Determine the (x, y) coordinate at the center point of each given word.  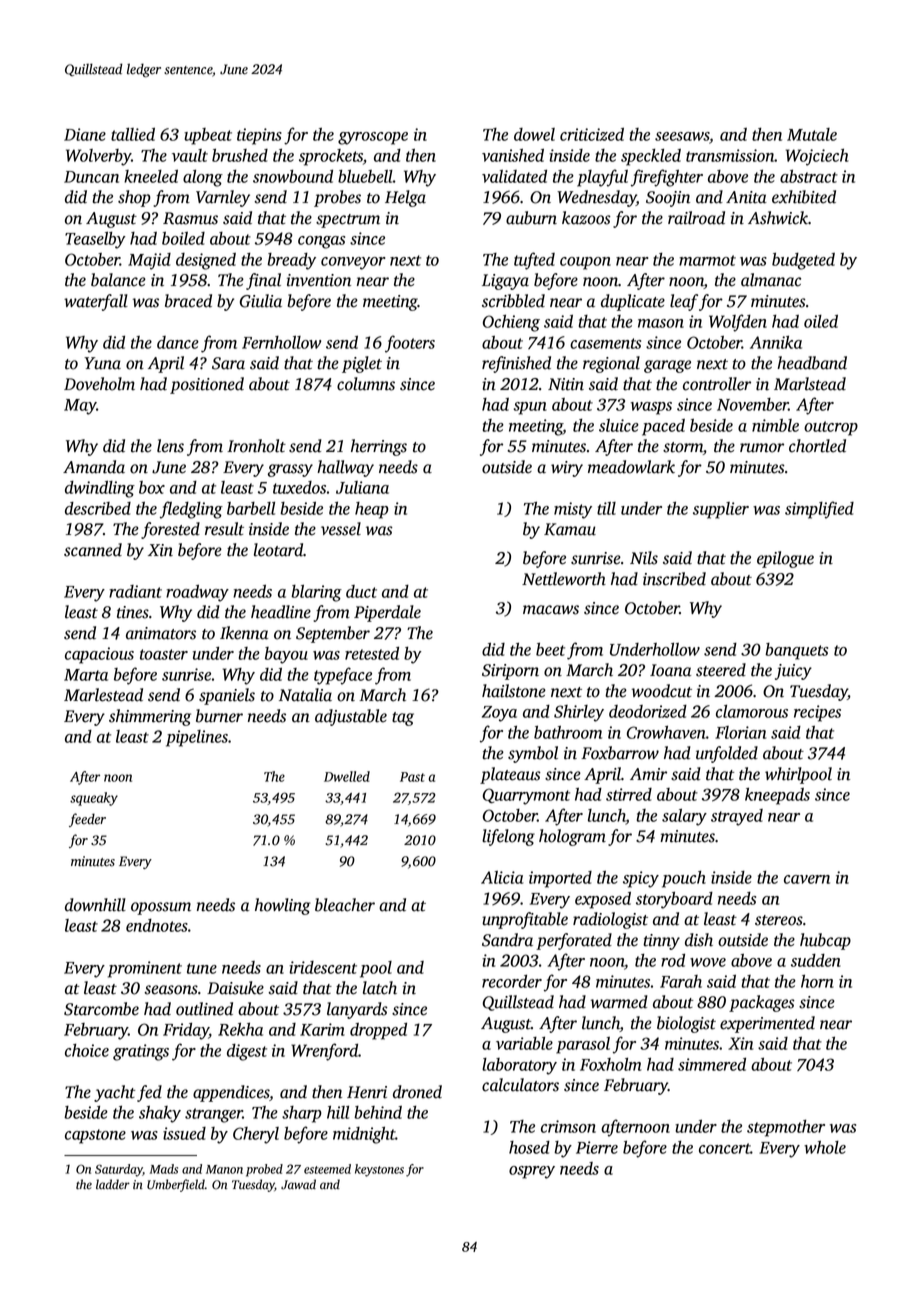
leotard (278, 550)
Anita (746, 197)
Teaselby (95, 240)
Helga (405, 198)
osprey (532, 1172)
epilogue (785, 559)
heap (372, 510)
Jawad (298, 1184)
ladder (113, 1184)
